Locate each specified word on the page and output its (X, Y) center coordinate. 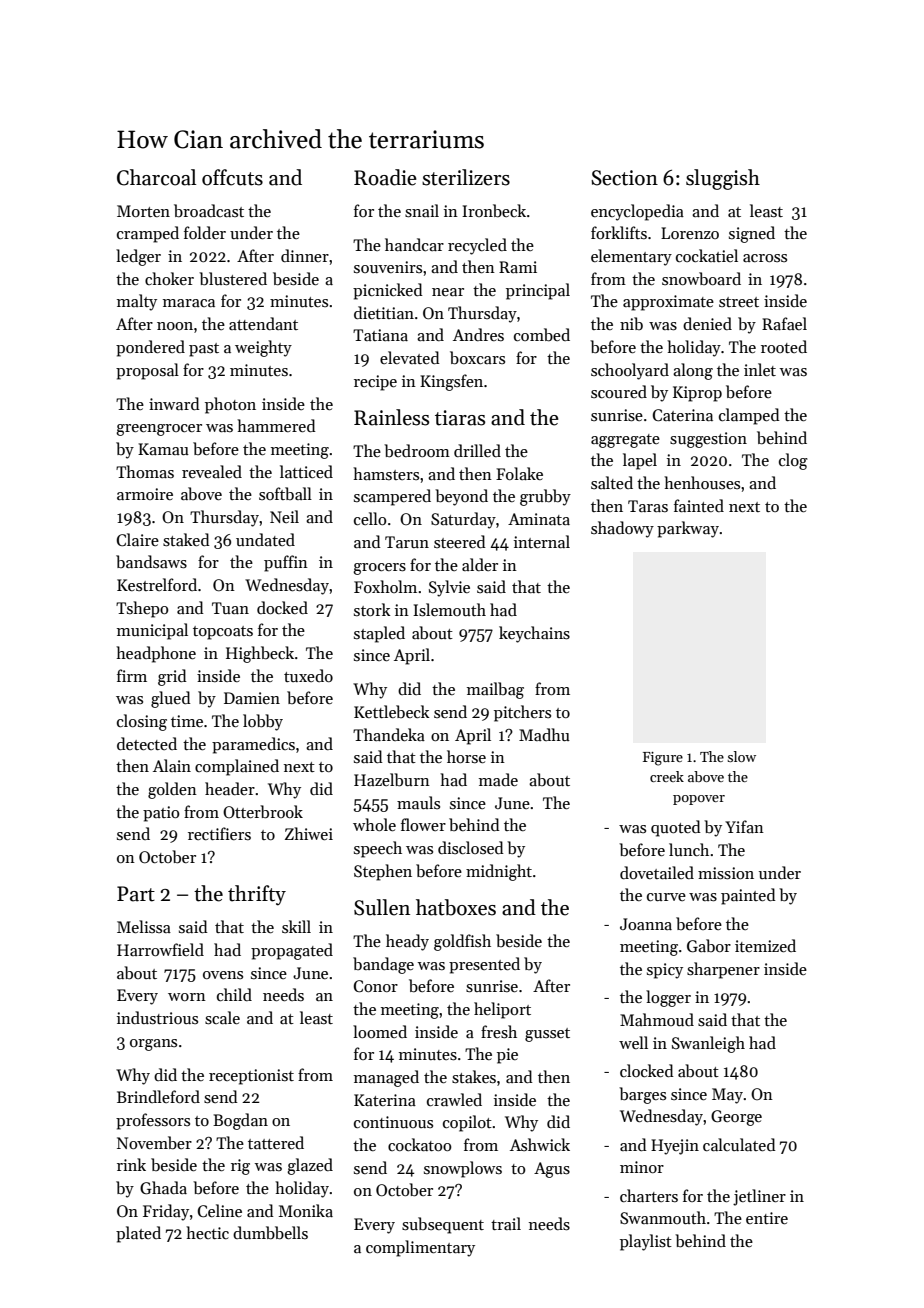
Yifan (744, 826)
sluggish (723, 179)
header (230, 788)
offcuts (232, 177)
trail (506, 1223)
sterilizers (466, 177)
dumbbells (270, 1232)
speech (378, 849)
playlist (646, 1242)
